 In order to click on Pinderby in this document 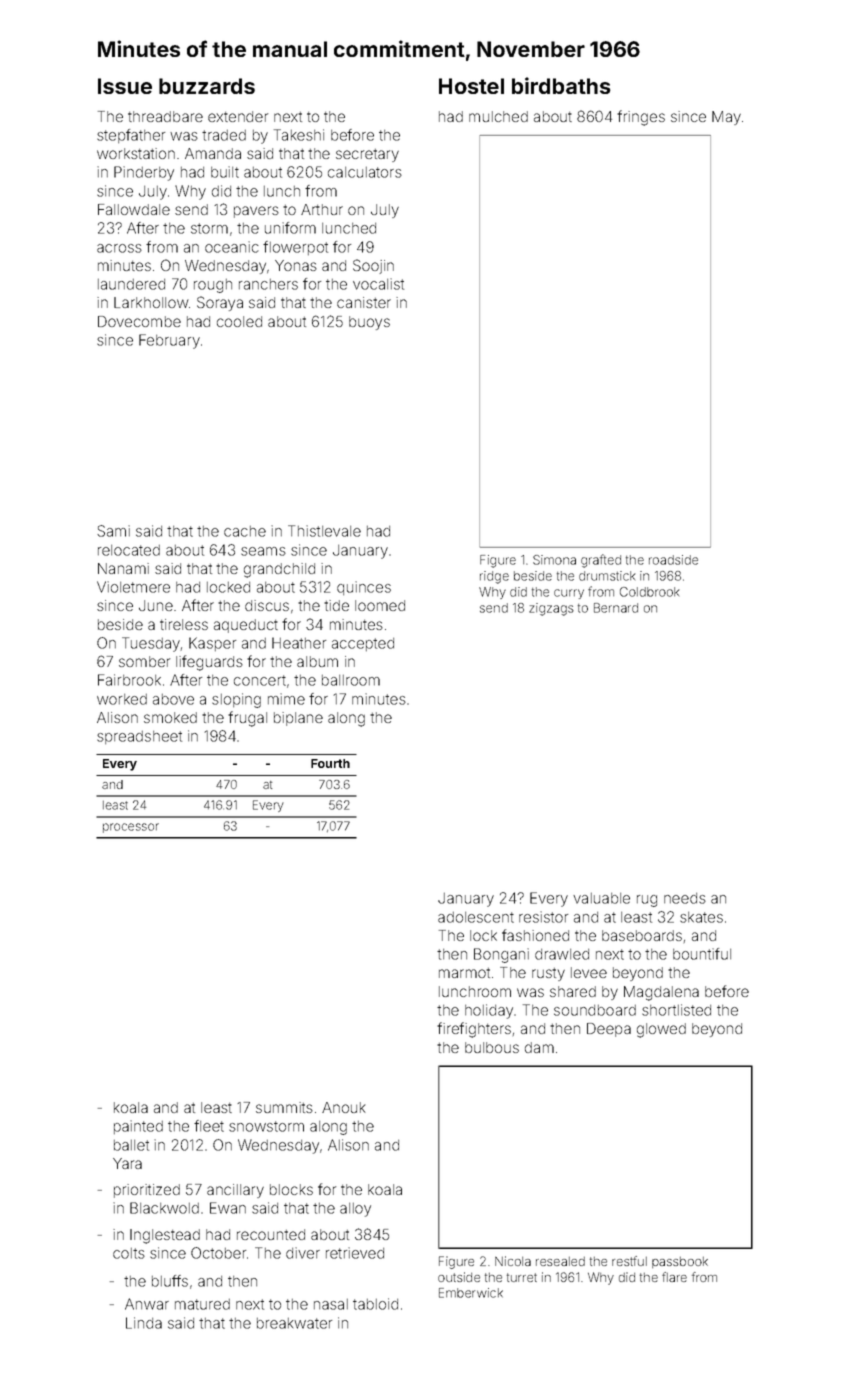, I will do `click(144, 173)`.
